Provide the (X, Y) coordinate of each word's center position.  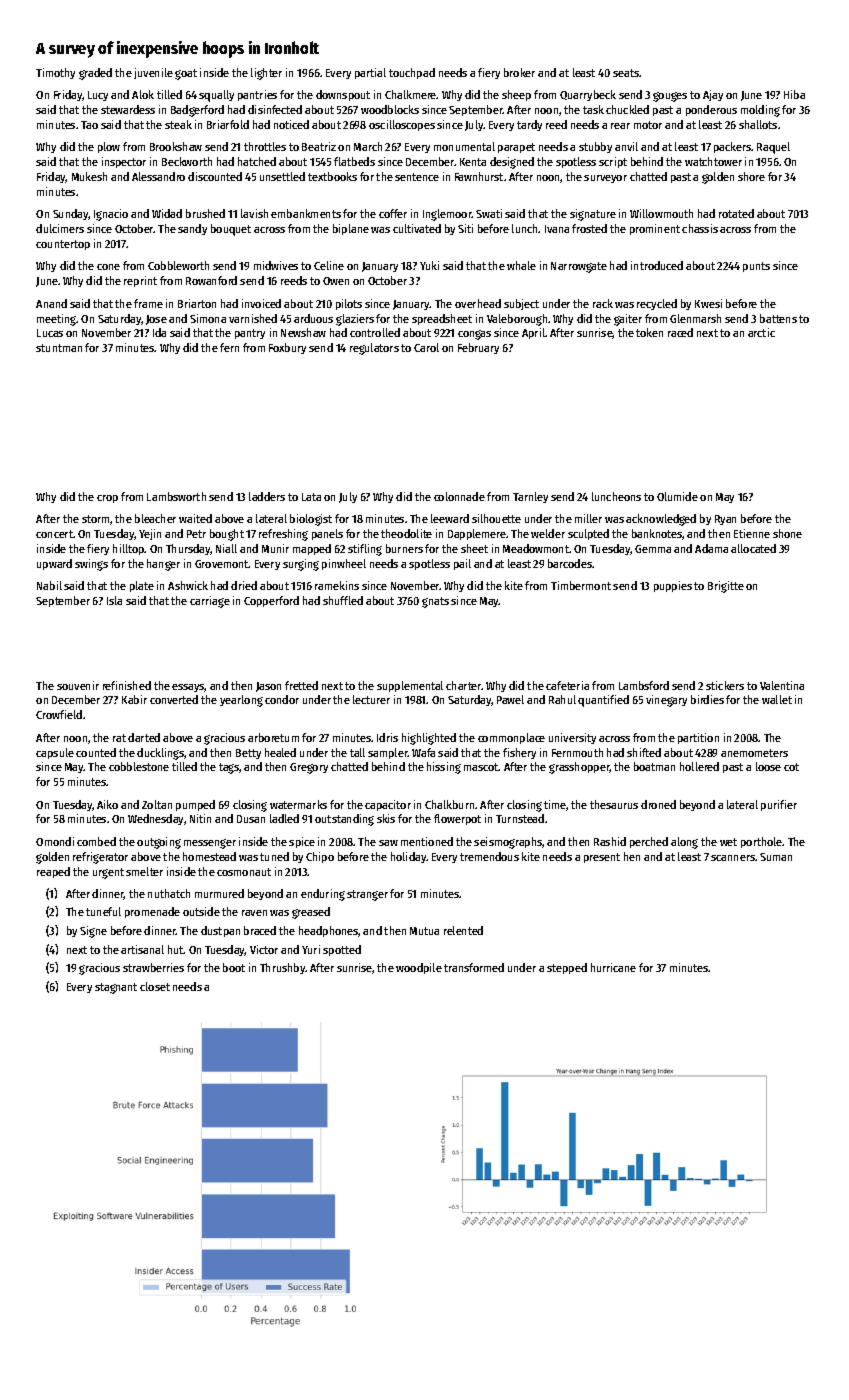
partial (370, 73)
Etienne (752, 533)
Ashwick (188, 585)
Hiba (794, 94)
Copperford (271, 601)
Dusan (251, 819)
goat (186, 74)
